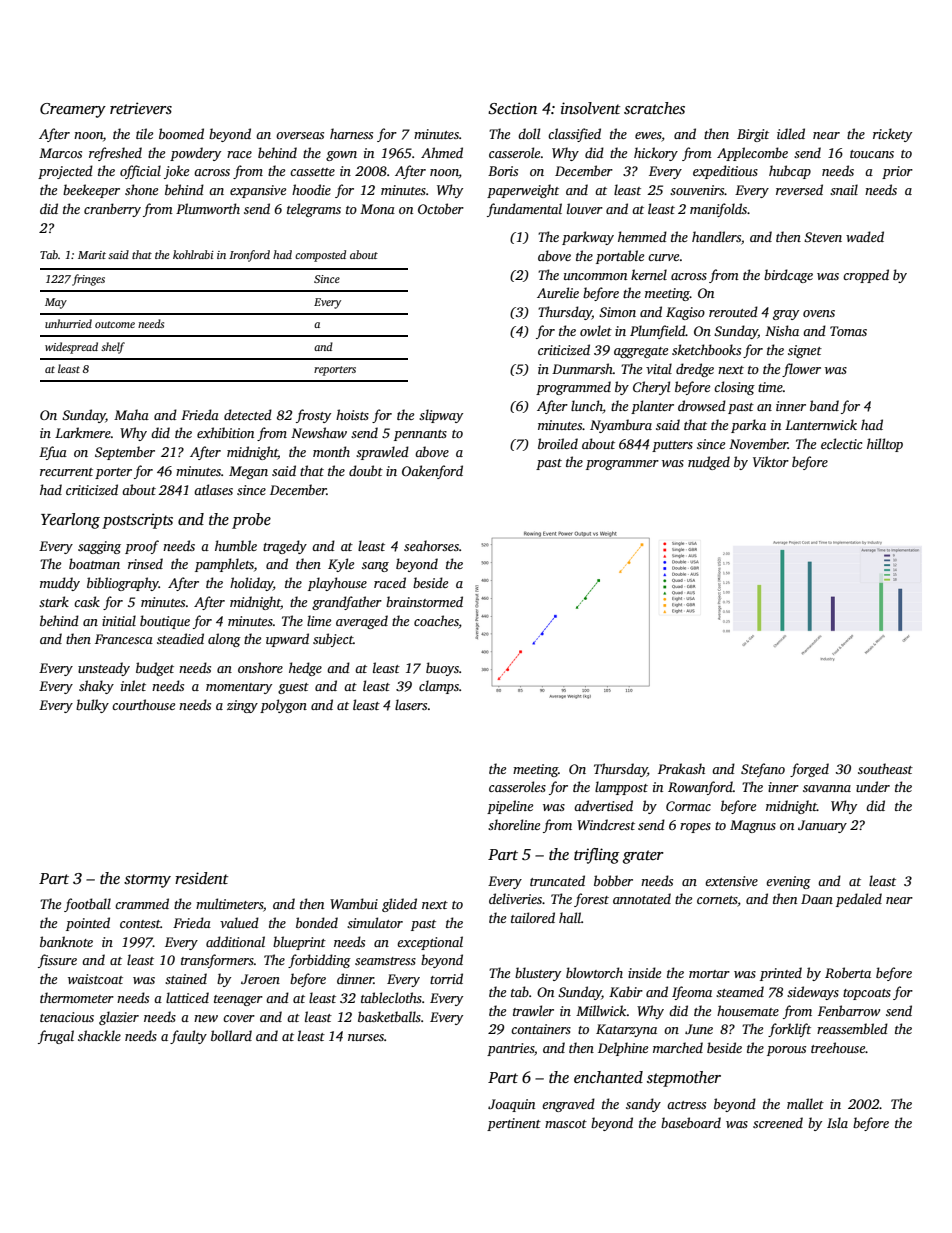 The image size is (952, 1233). What do you see at coordinates (859, 900) in the screenshot?
I see `pedaled` at bounding box center [859, 900].
